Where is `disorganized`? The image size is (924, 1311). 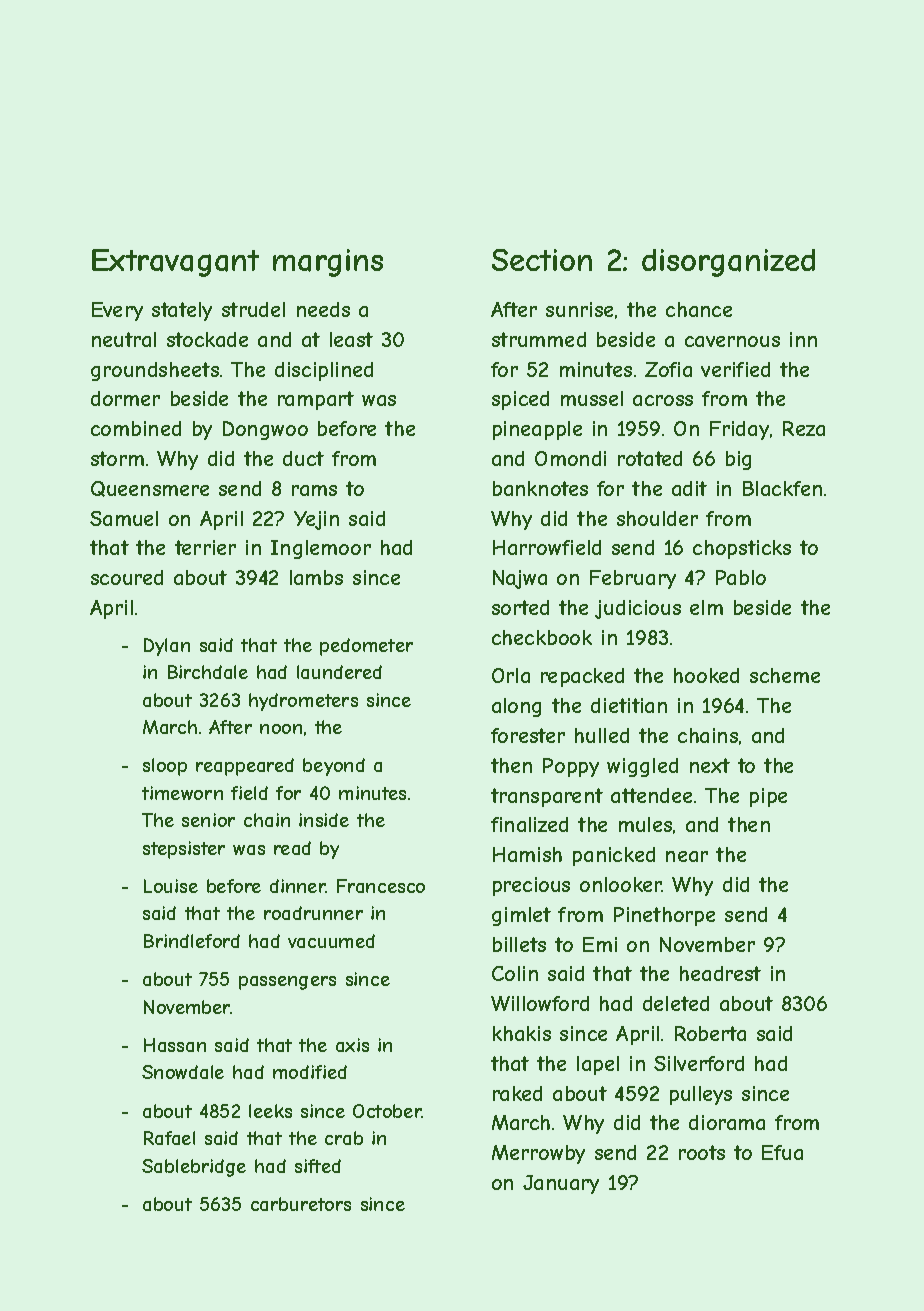
disorganized is located at coordinates (728, 263).
